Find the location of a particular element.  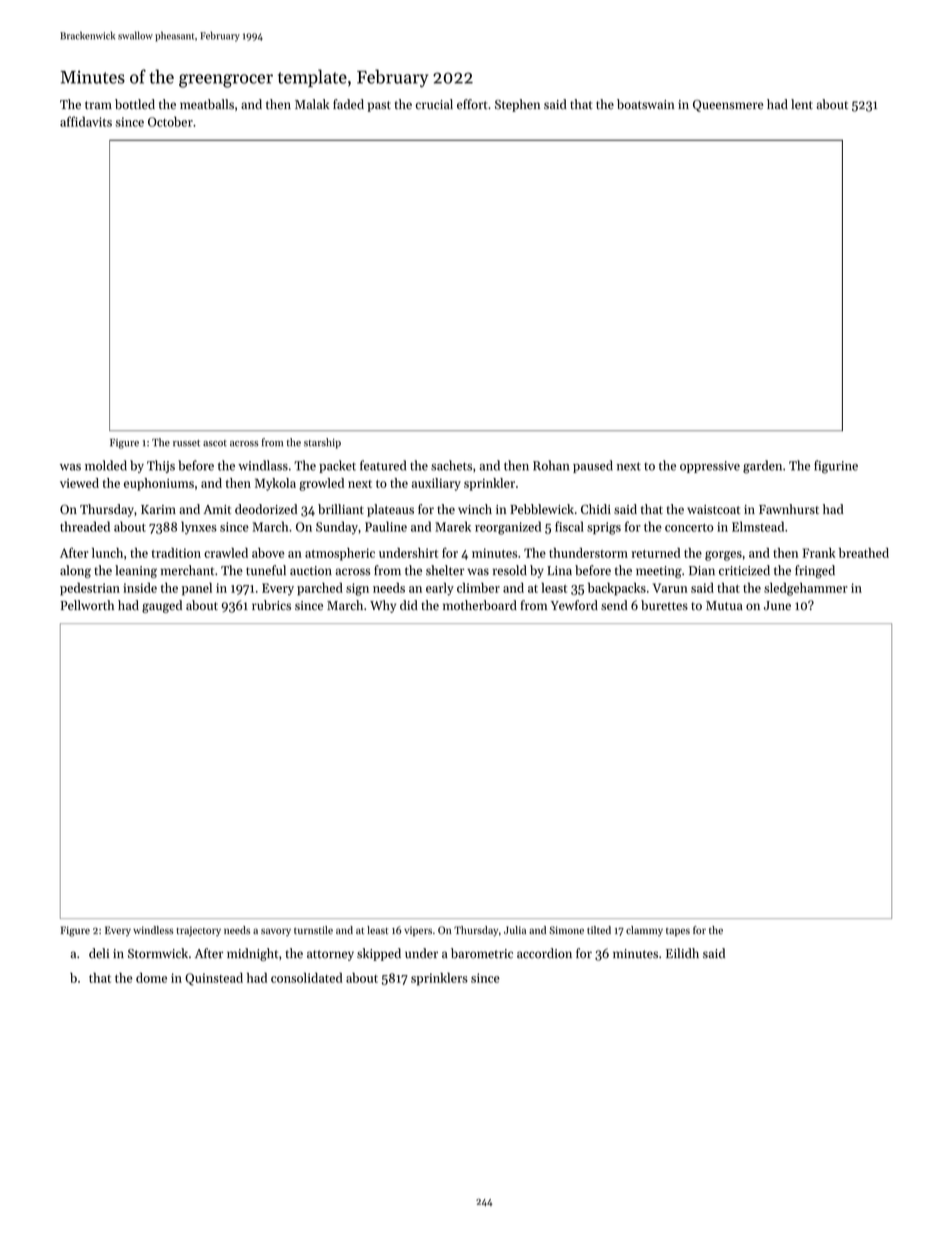

ascot is located at coordinates (215, 443).
